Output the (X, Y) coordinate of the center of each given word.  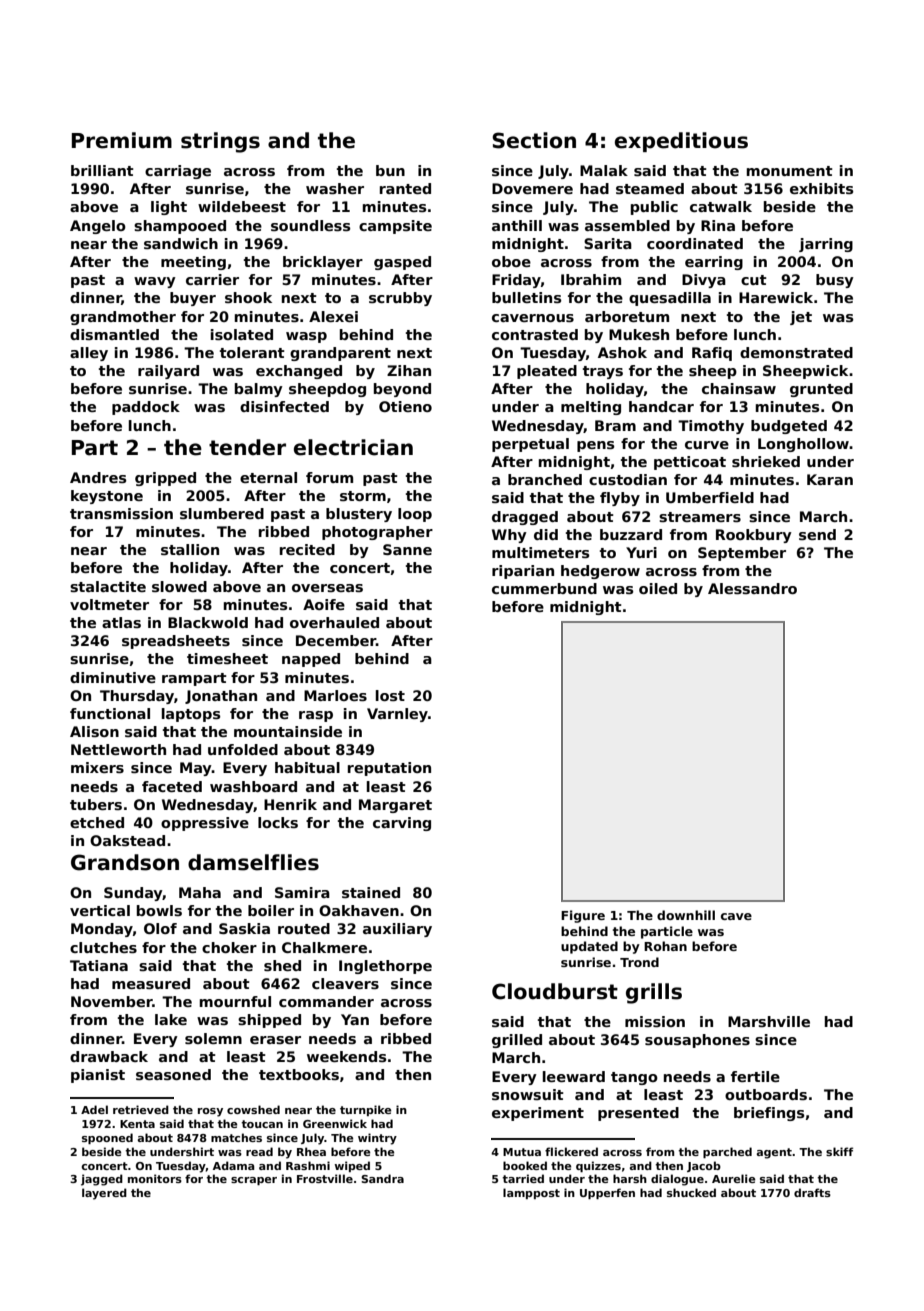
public (654, 208)
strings (220, 142)
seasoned (173, 1074)
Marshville (769, 1021)
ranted (405, 188)
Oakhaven (359, 910)
